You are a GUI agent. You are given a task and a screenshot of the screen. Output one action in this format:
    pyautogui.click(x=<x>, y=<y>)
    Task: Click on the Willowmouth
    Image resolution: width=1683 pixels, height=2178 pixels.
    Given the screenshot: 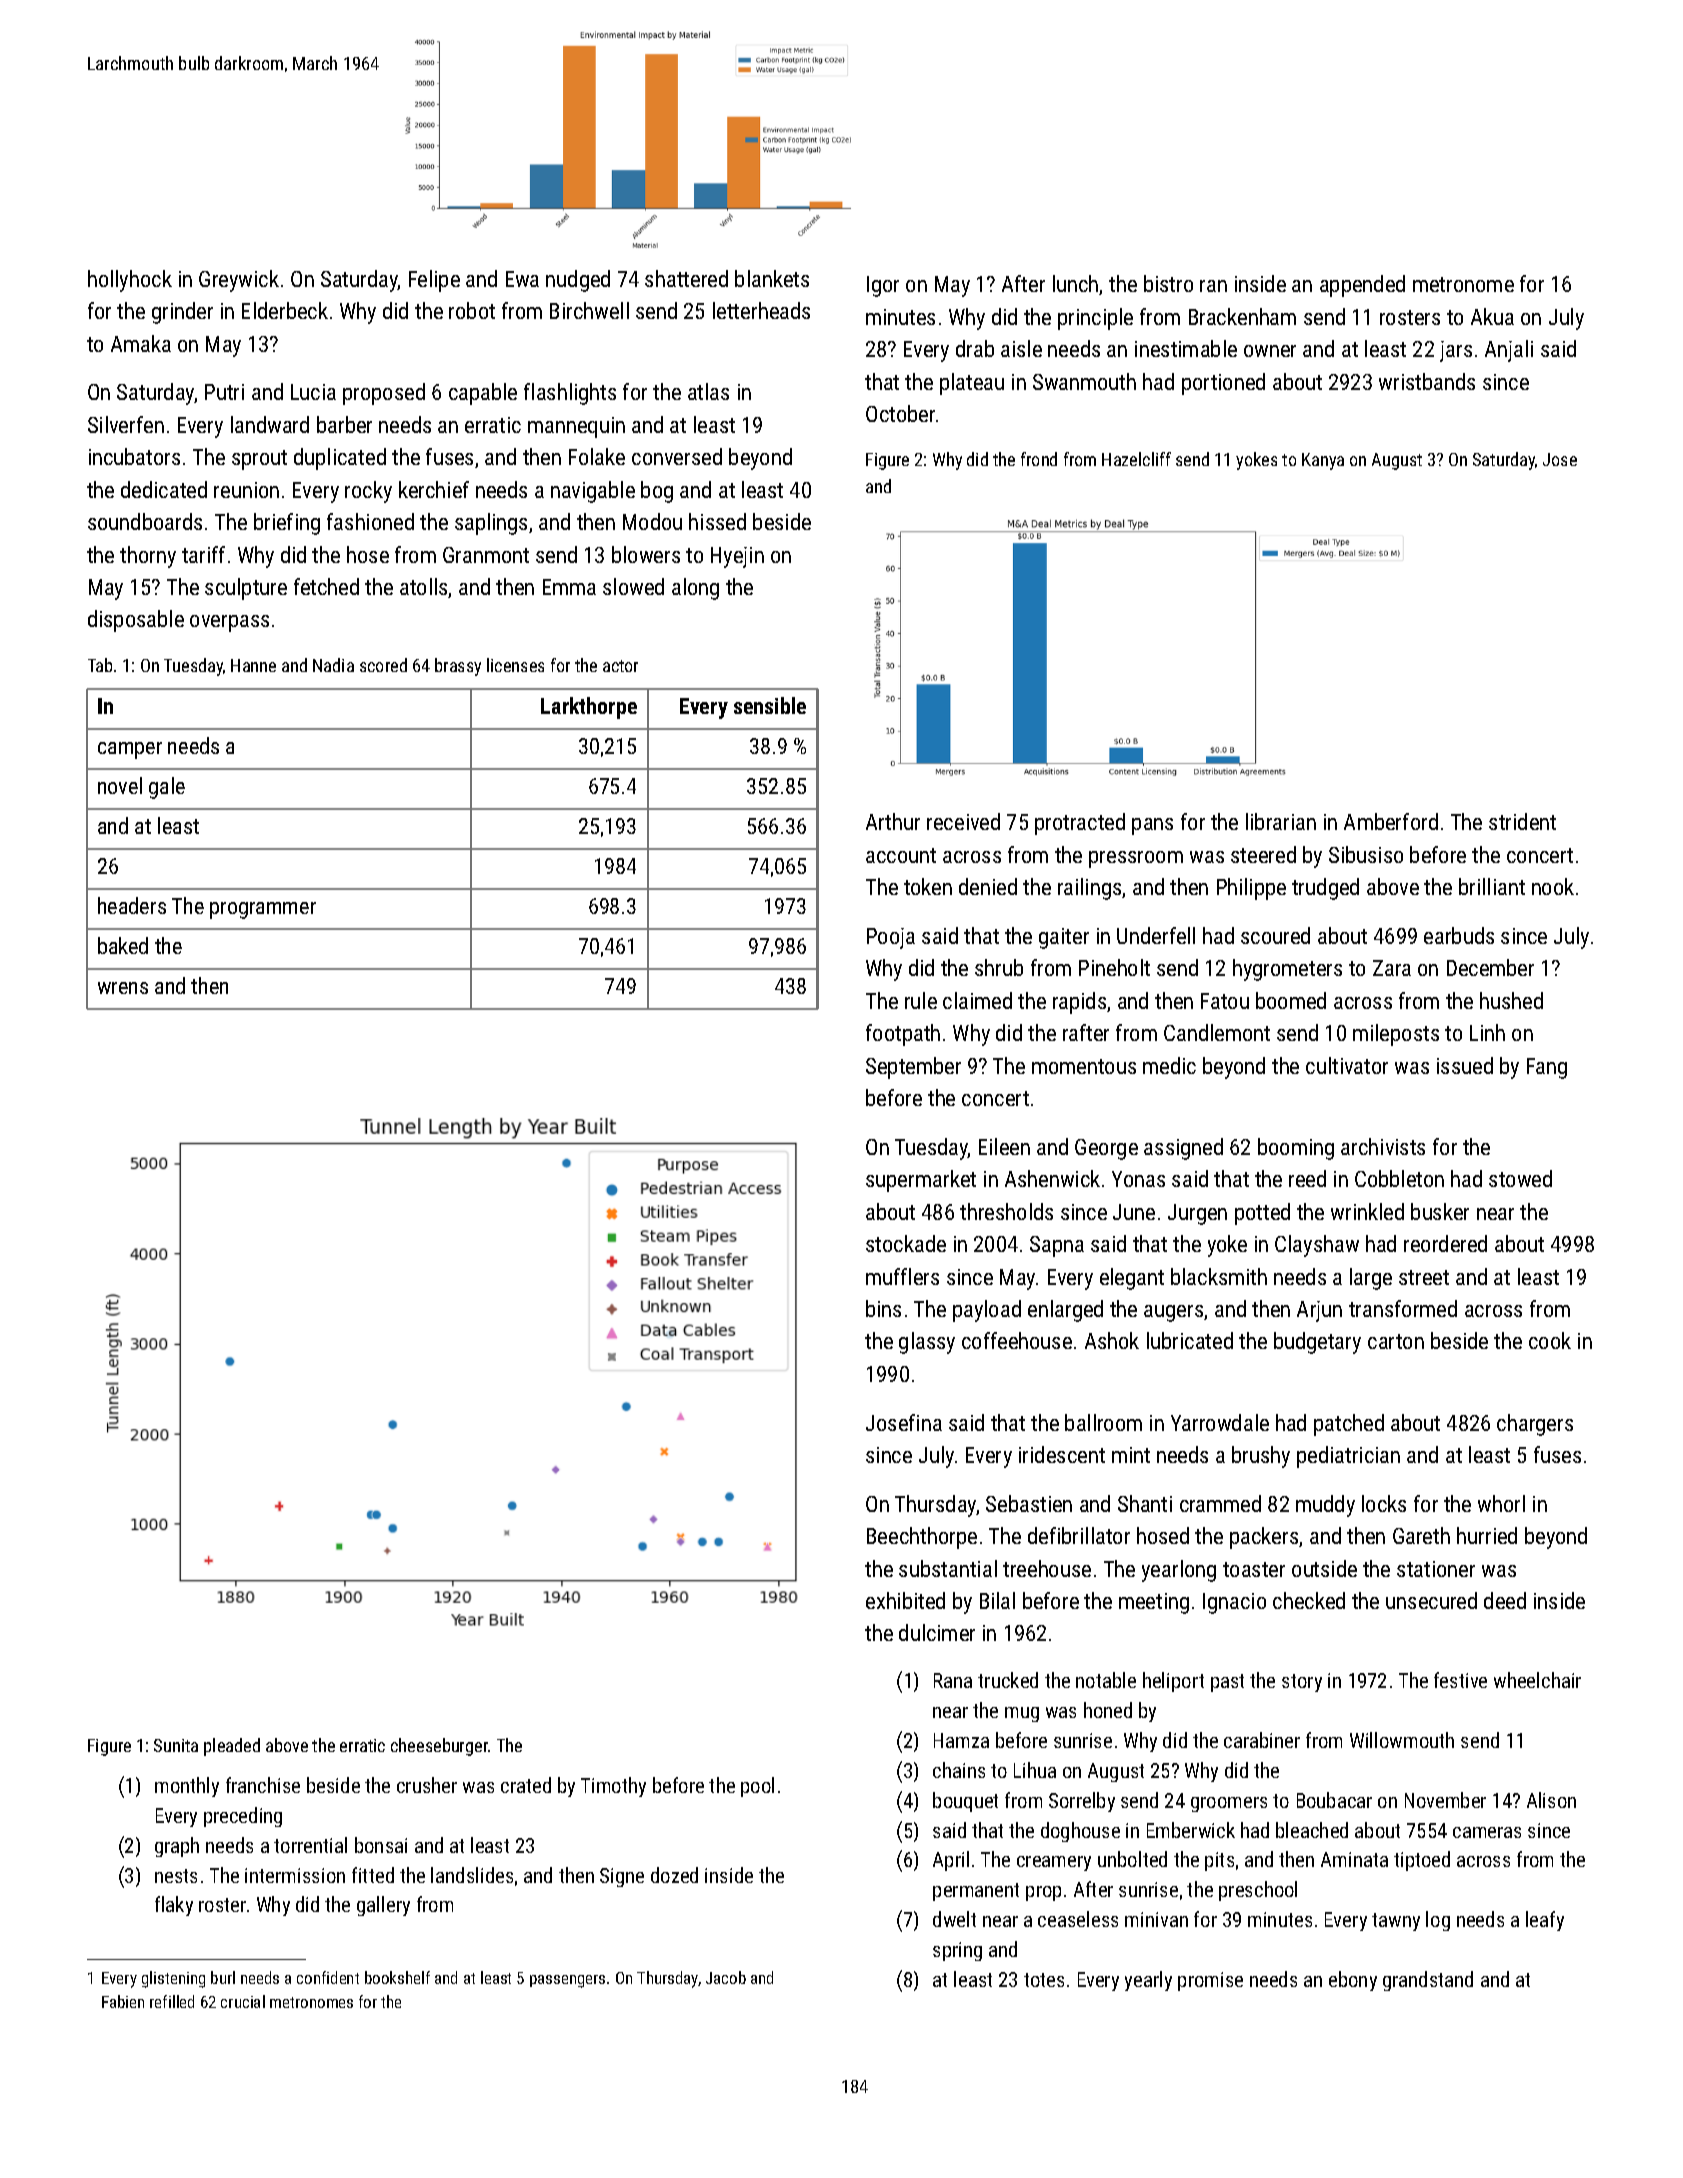 What is the action you would take?
    pyautogui.click(x=1402, y=1740)
